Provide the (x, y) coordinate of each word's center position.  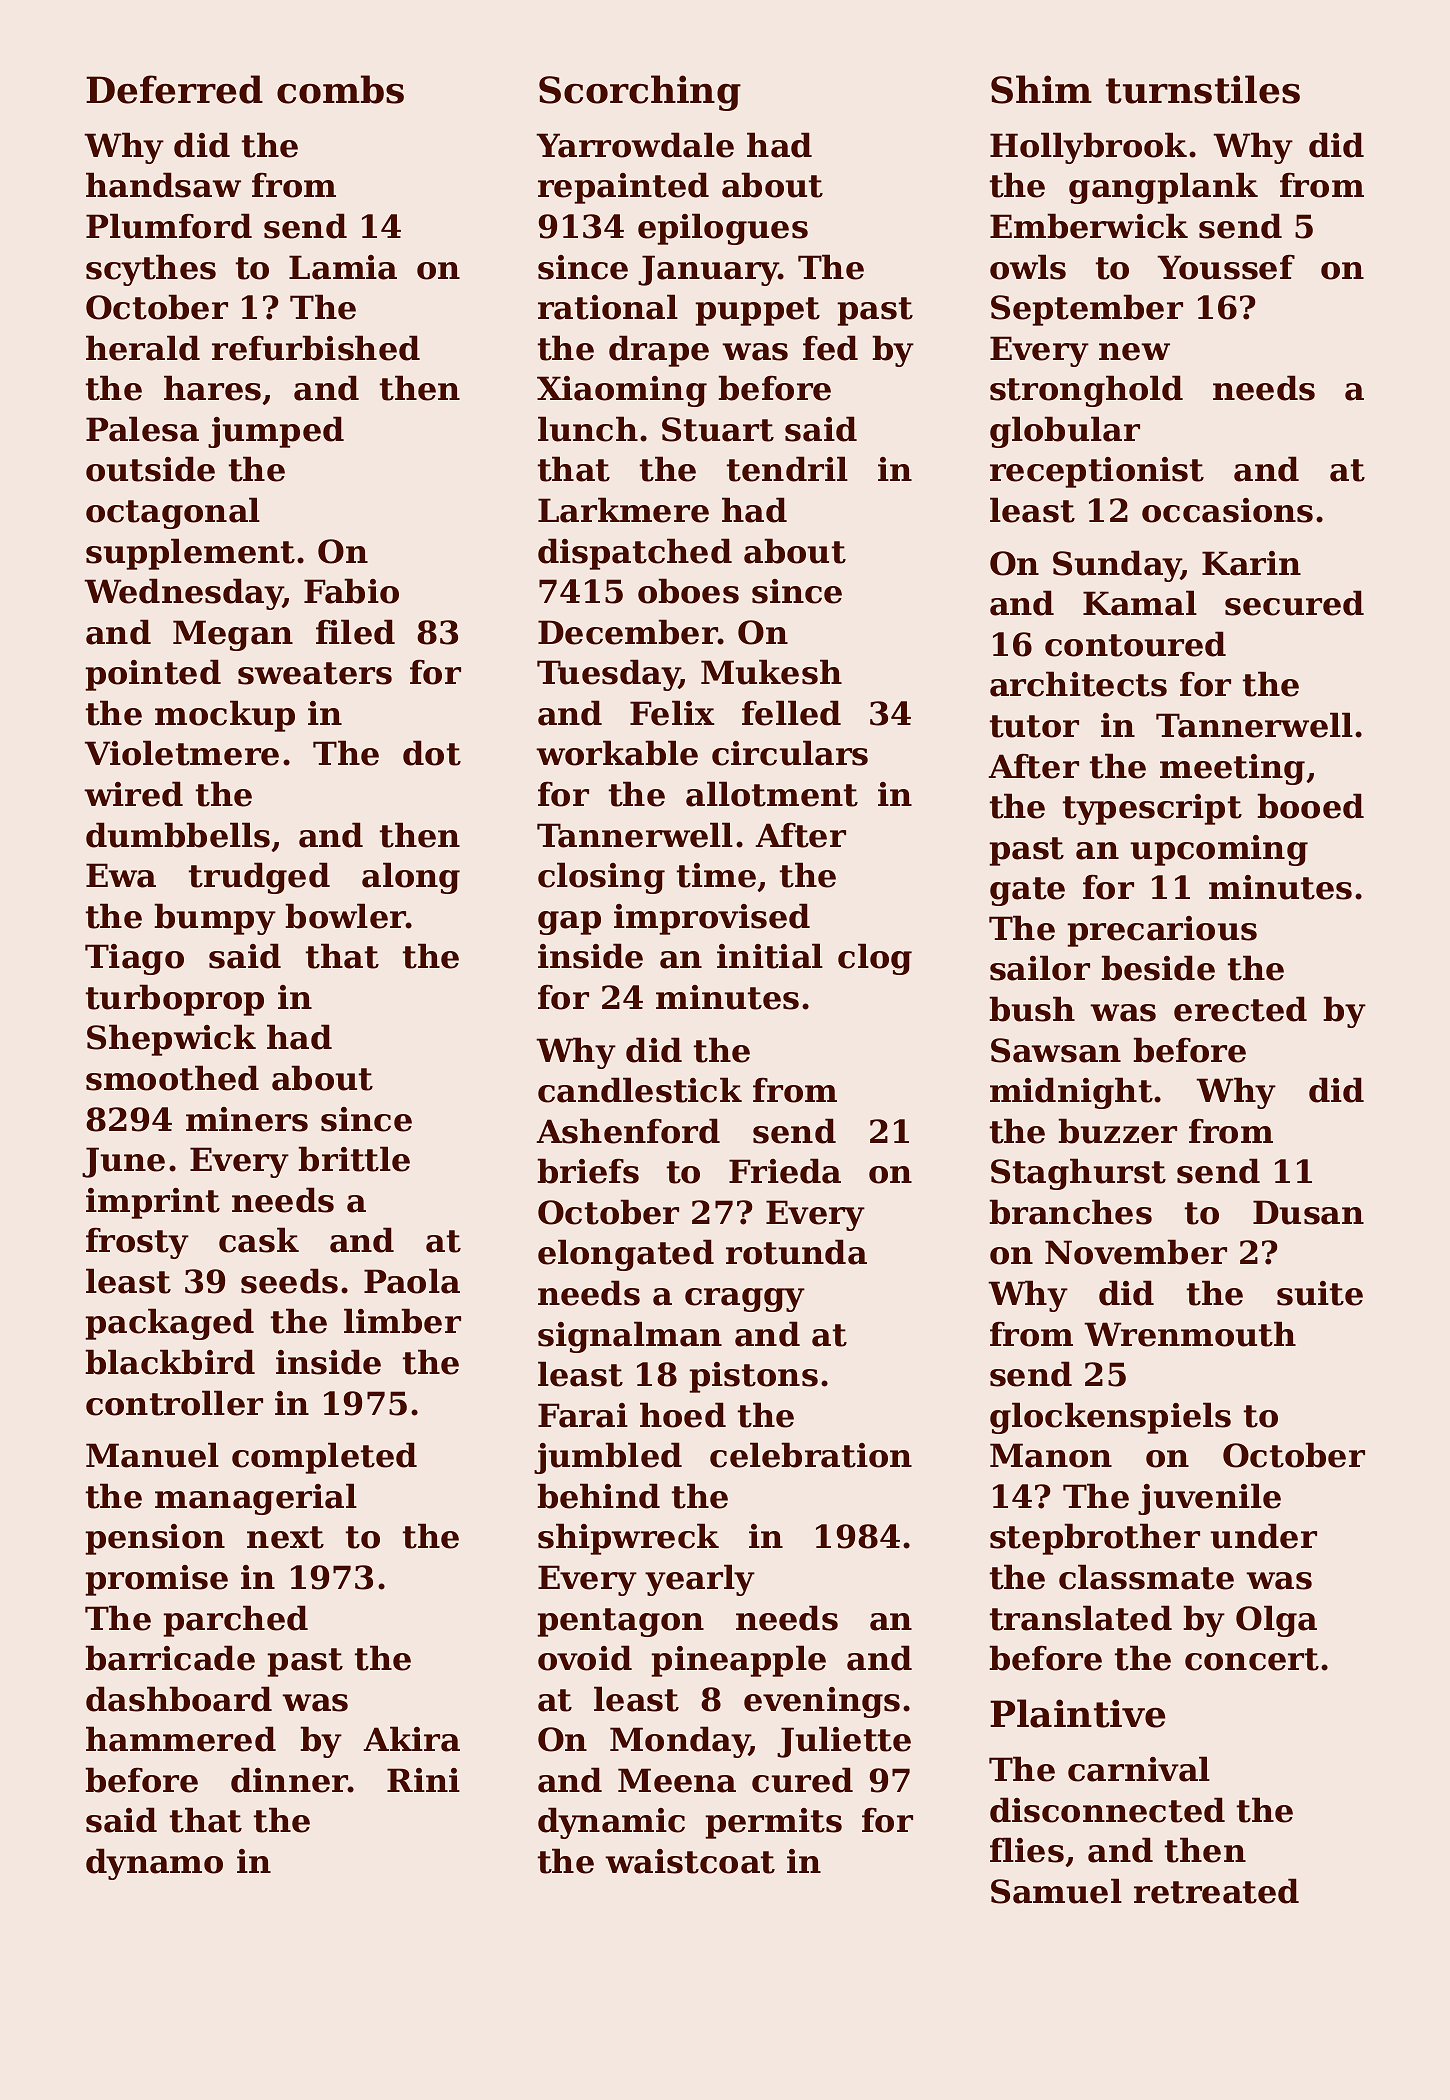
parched (235, 1621)
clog (875, 959)
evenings (822, 1702)
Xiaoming (622, 391)
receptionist (1097, 472)
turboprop (175, 1000)
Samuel (1056, 1891)
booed (1310, 806)
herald (143, 348)
